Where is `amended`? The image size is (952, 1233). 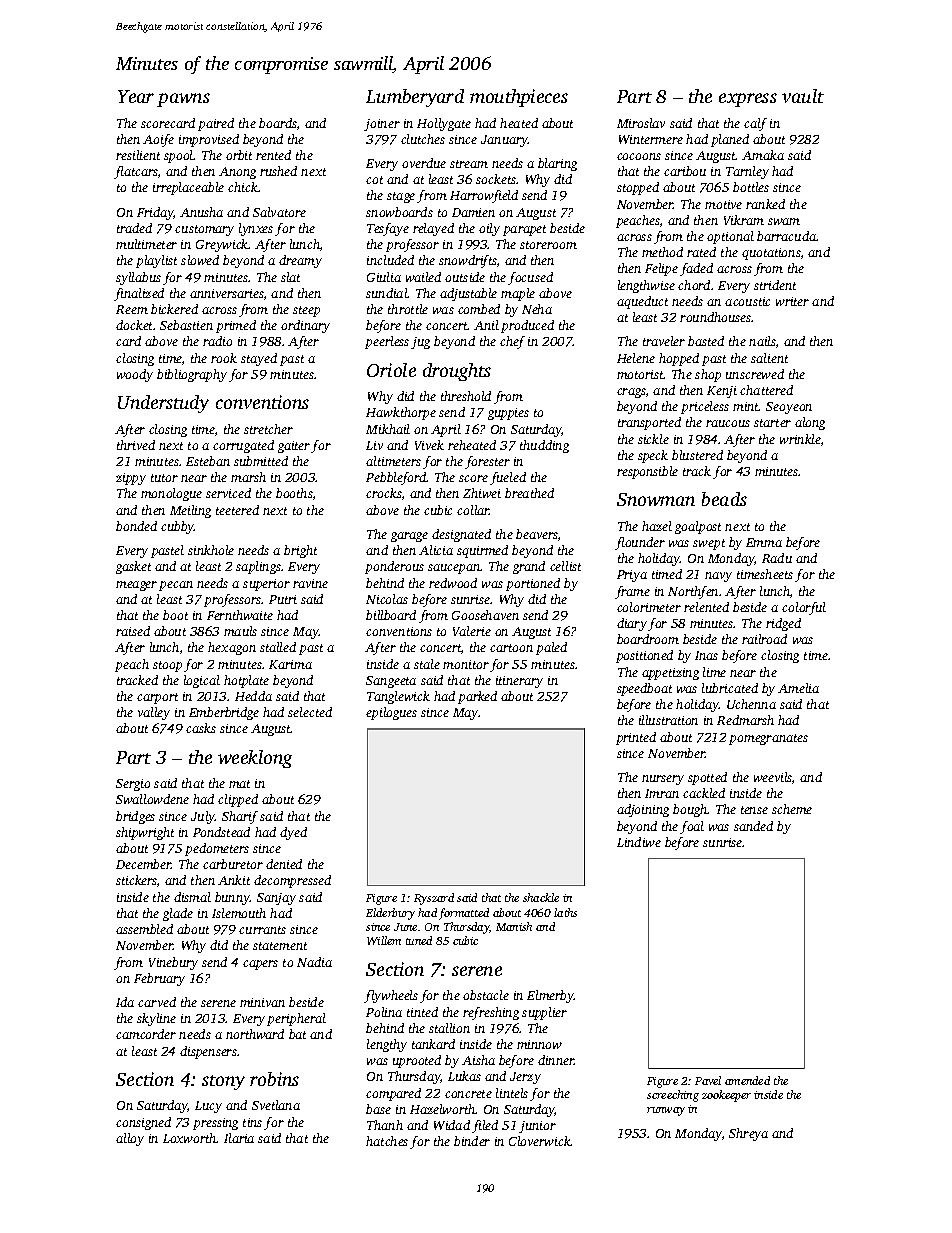
amended is located at coordinates (747, 1080).
